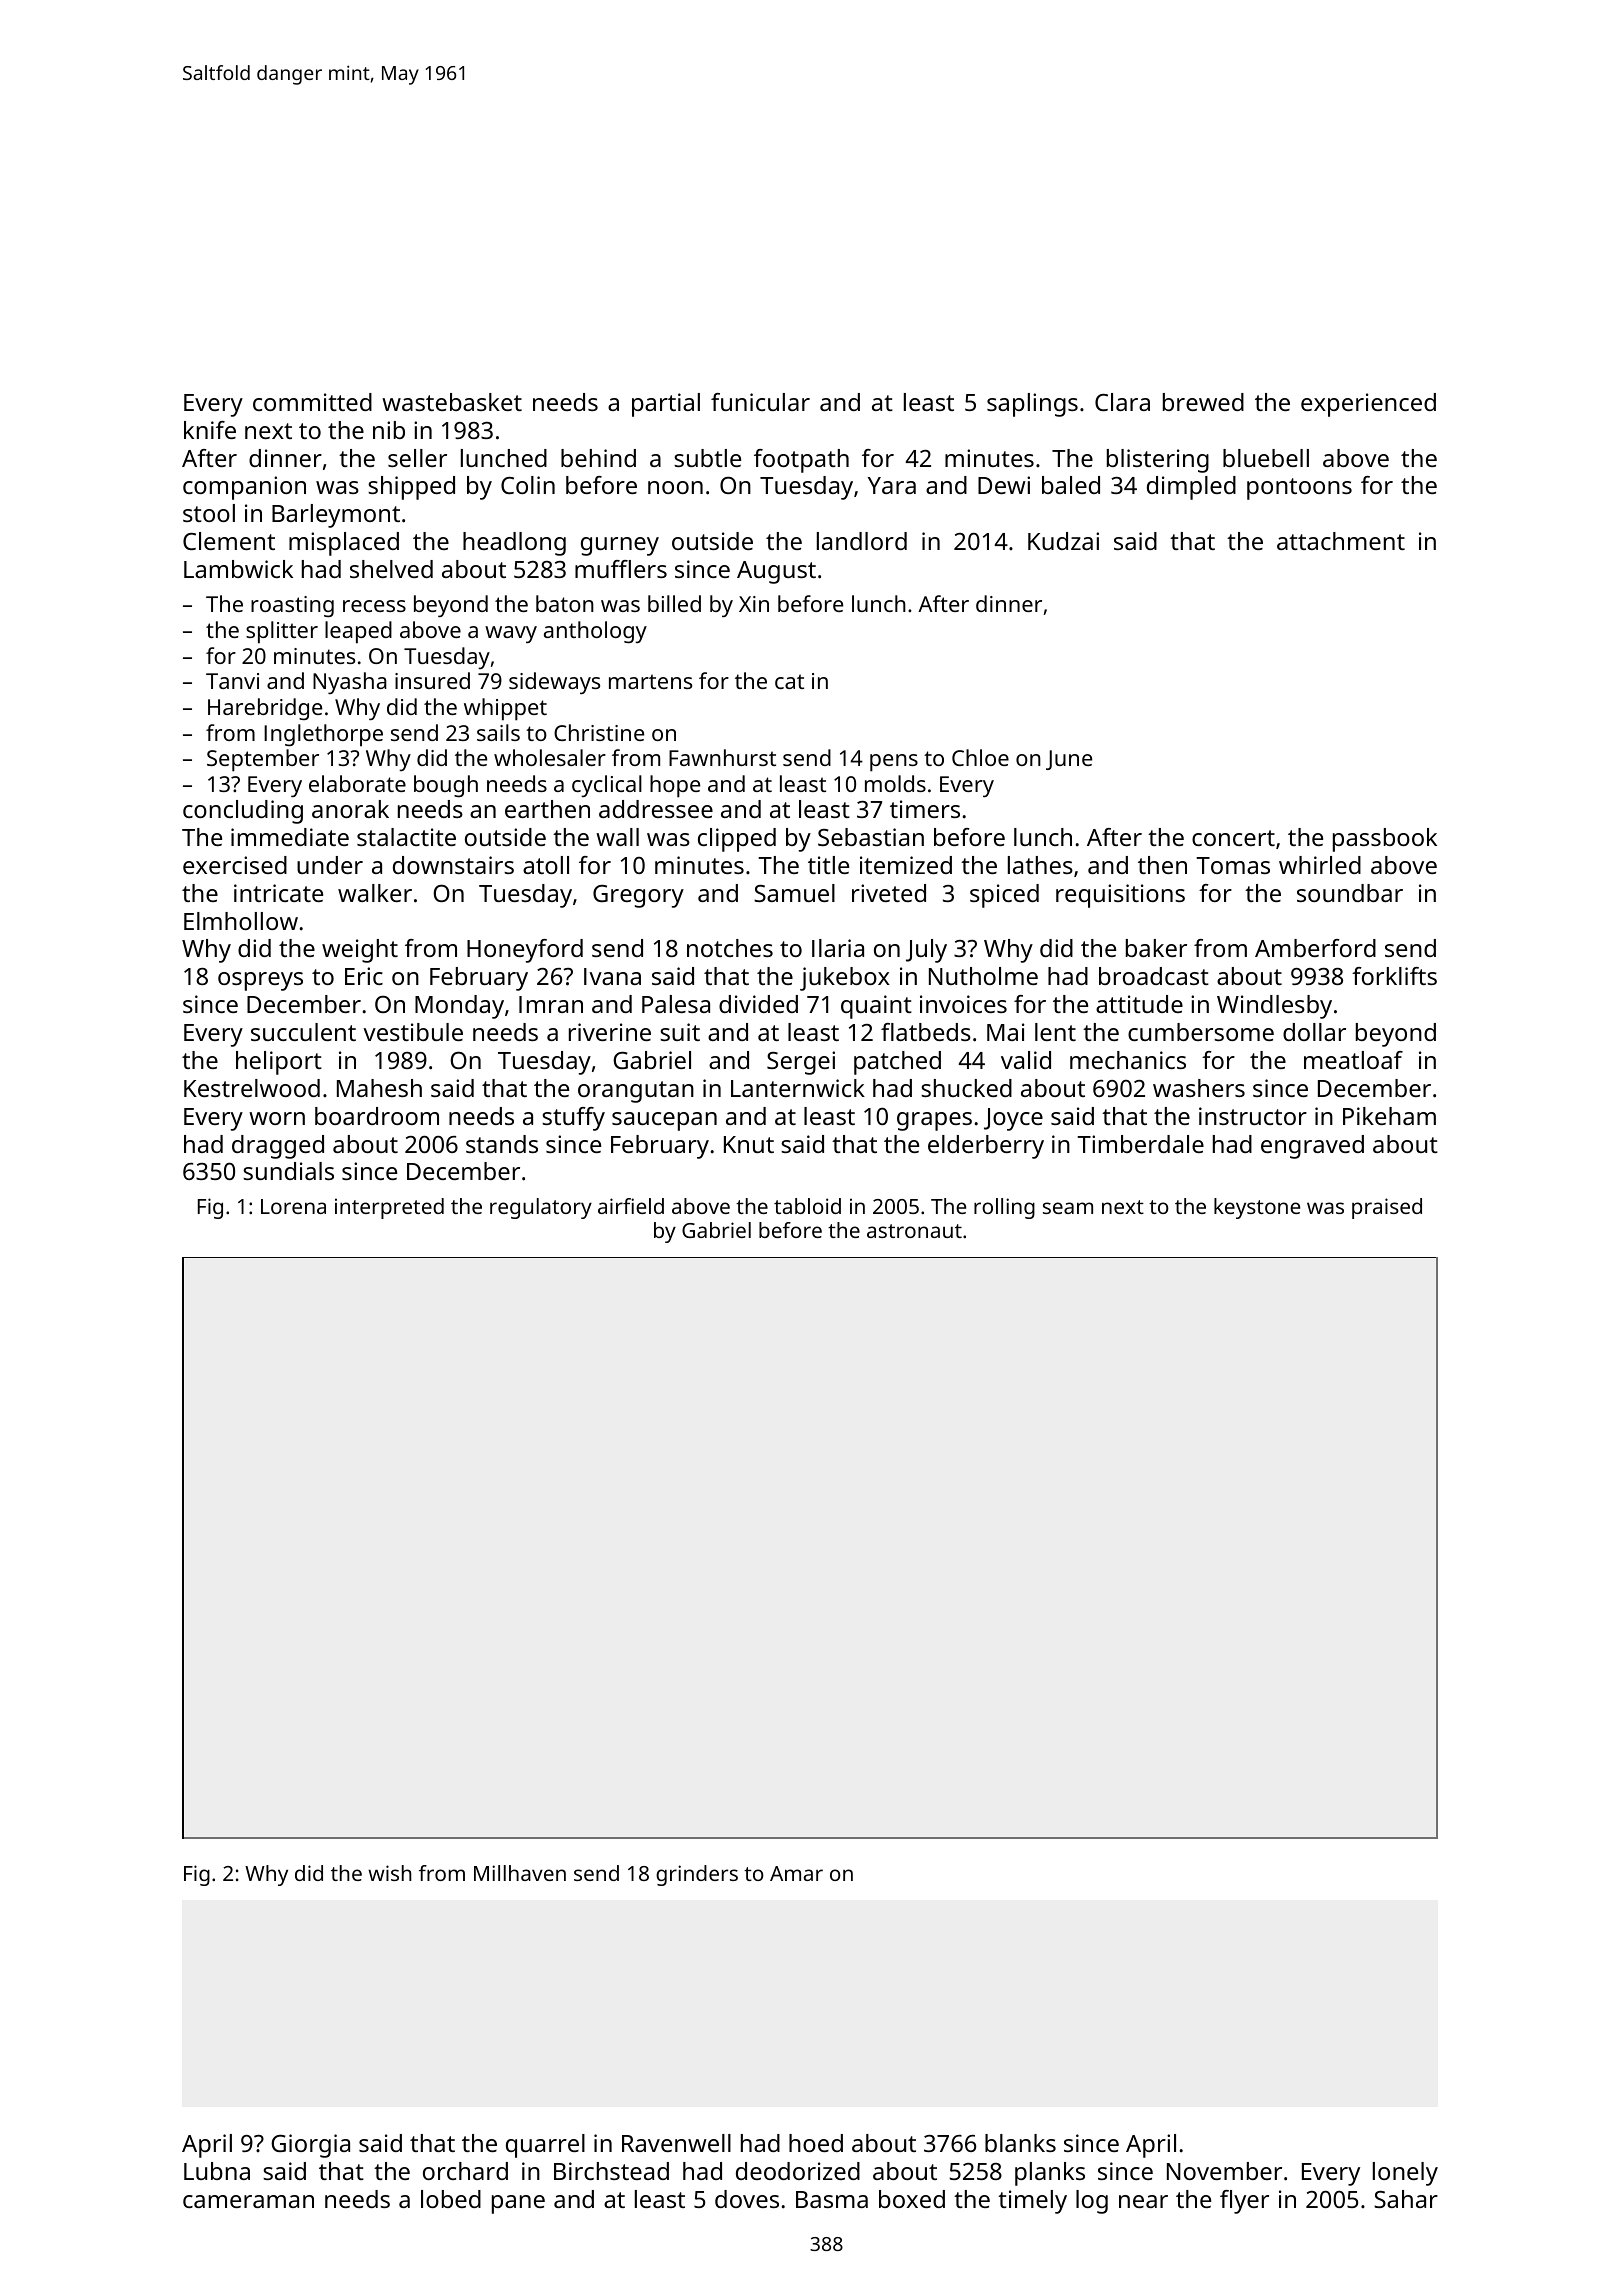  What do you see at coordinates (248, 2201) in the screenshot?
I see `cameraman` at bounding box center [248, 2201].
